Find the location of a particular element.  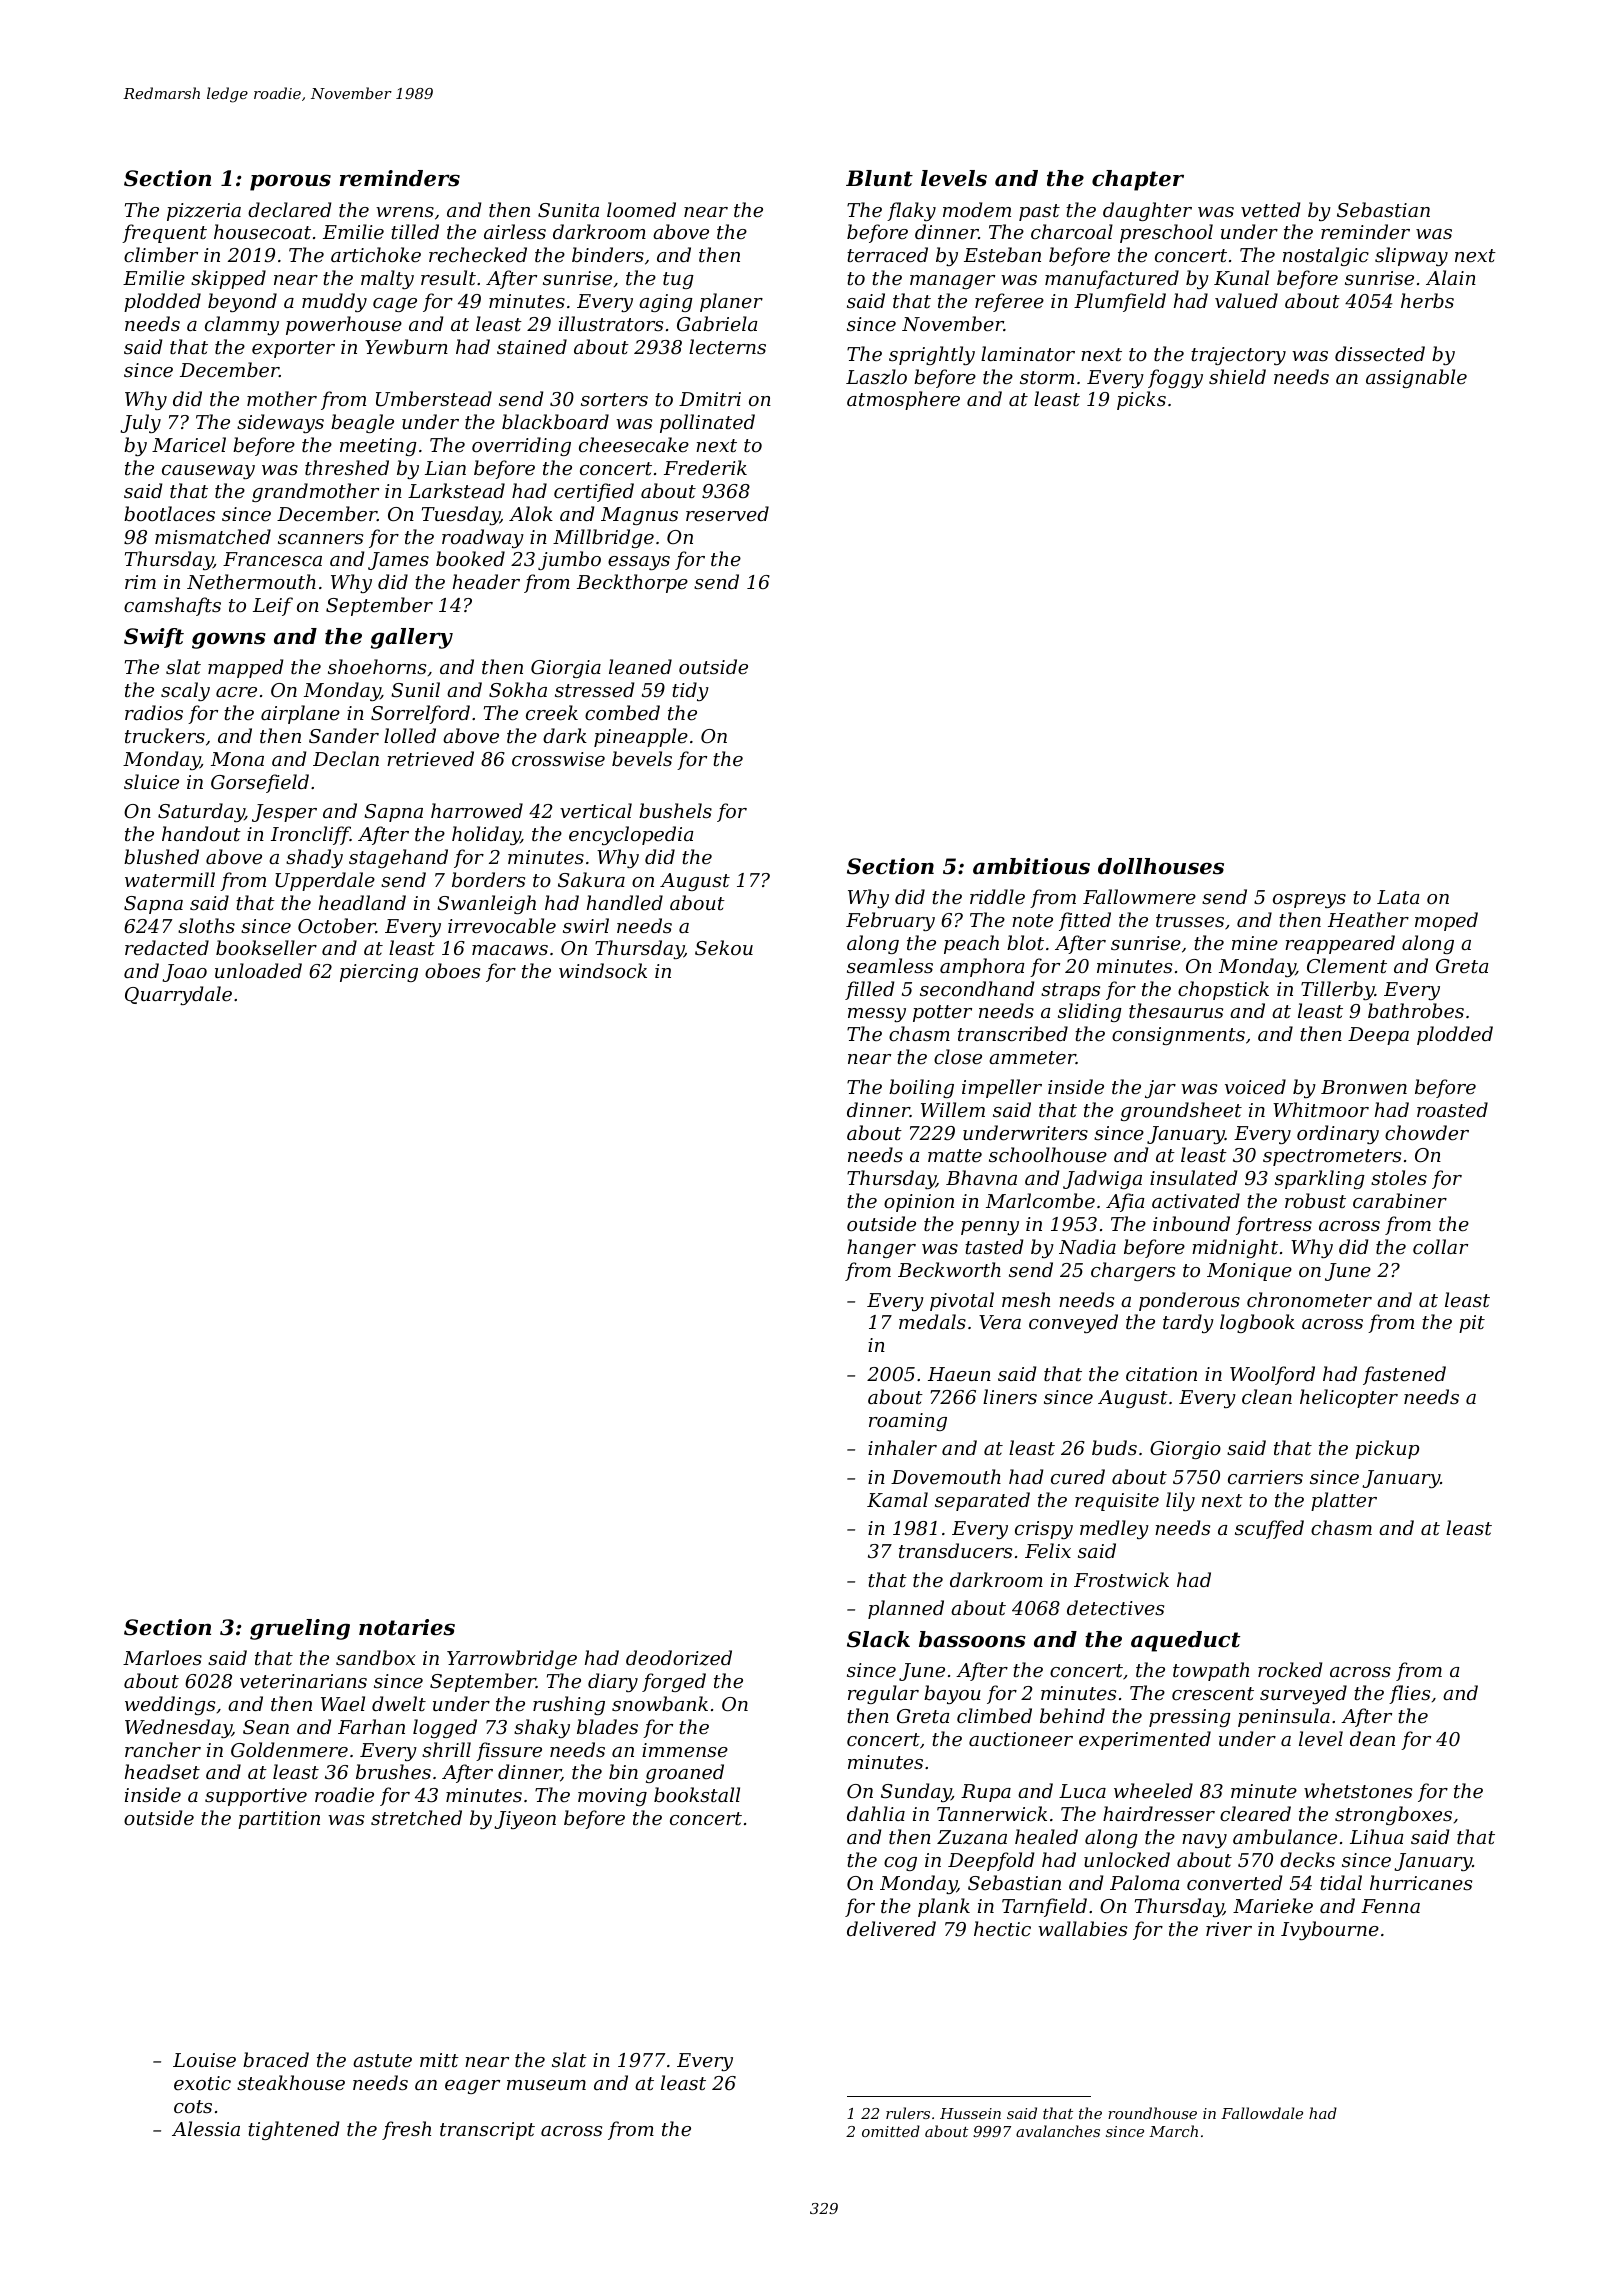

sloths is located at coordinates (206, 925).
